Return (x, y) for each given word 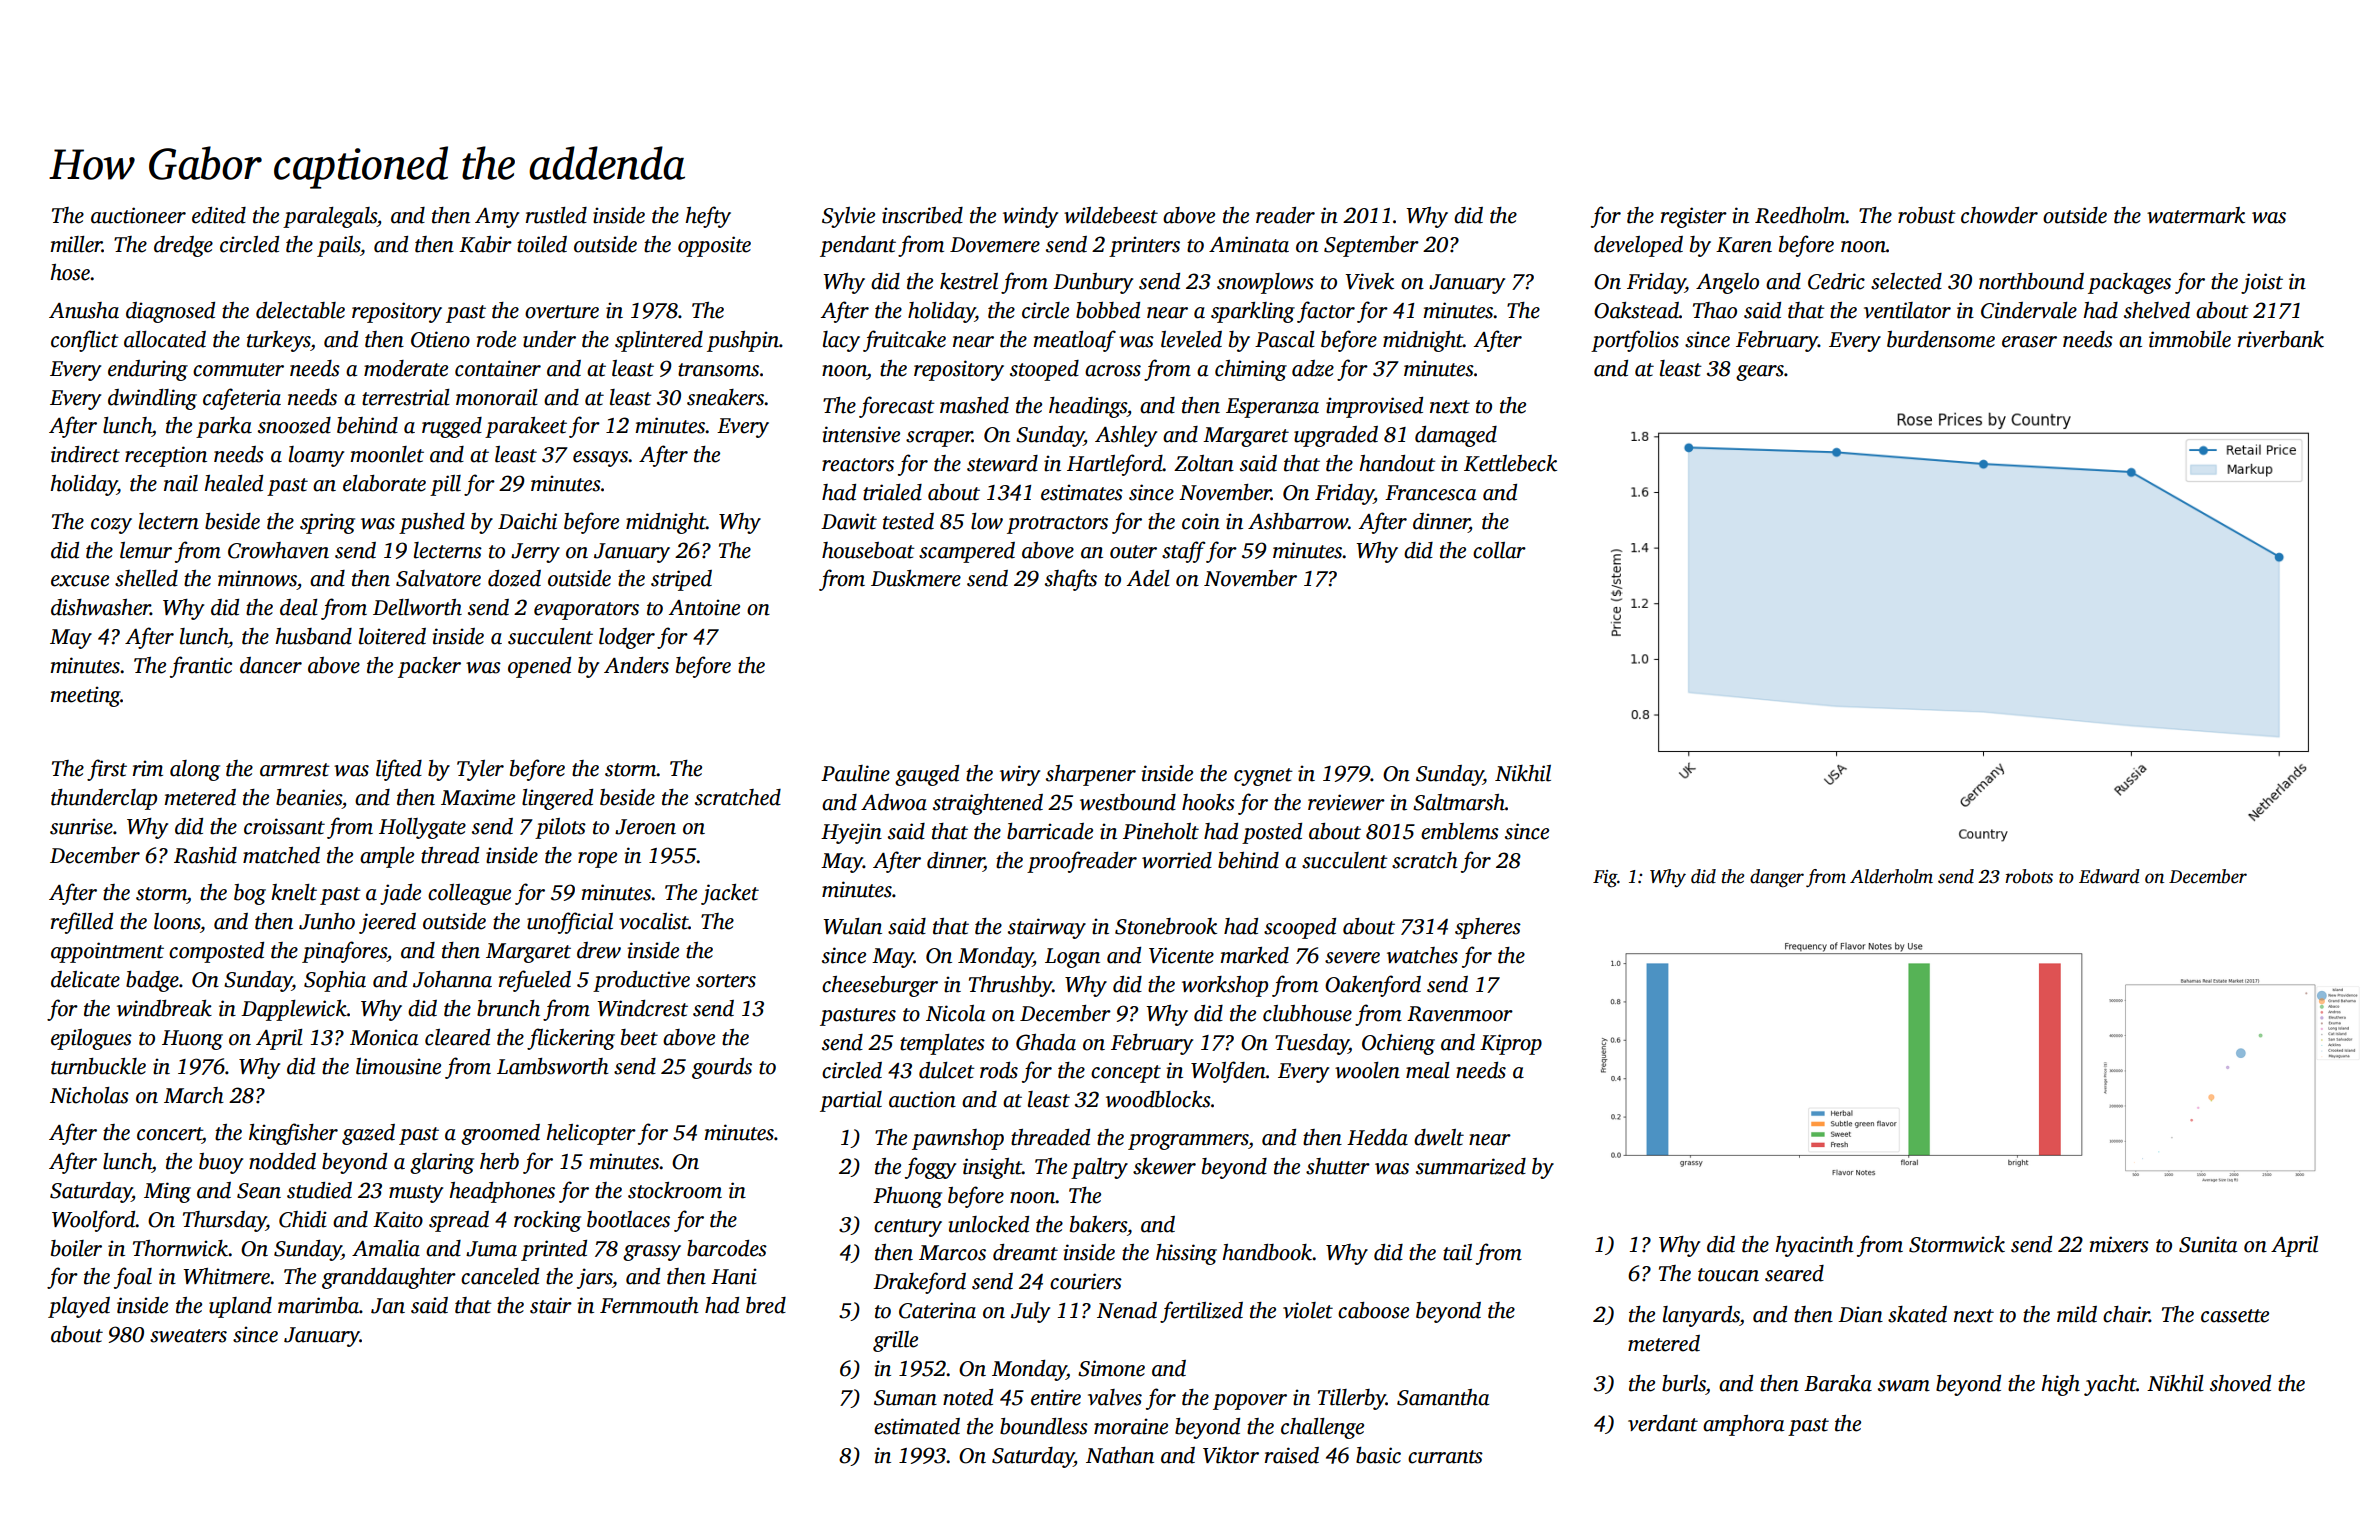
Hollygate (422, 828)
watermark (2196, 215)
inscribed (922, 215)
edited (219, 215)
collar (1499, 550)
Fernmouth (649, 1305)
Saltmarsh (1459, 802)
